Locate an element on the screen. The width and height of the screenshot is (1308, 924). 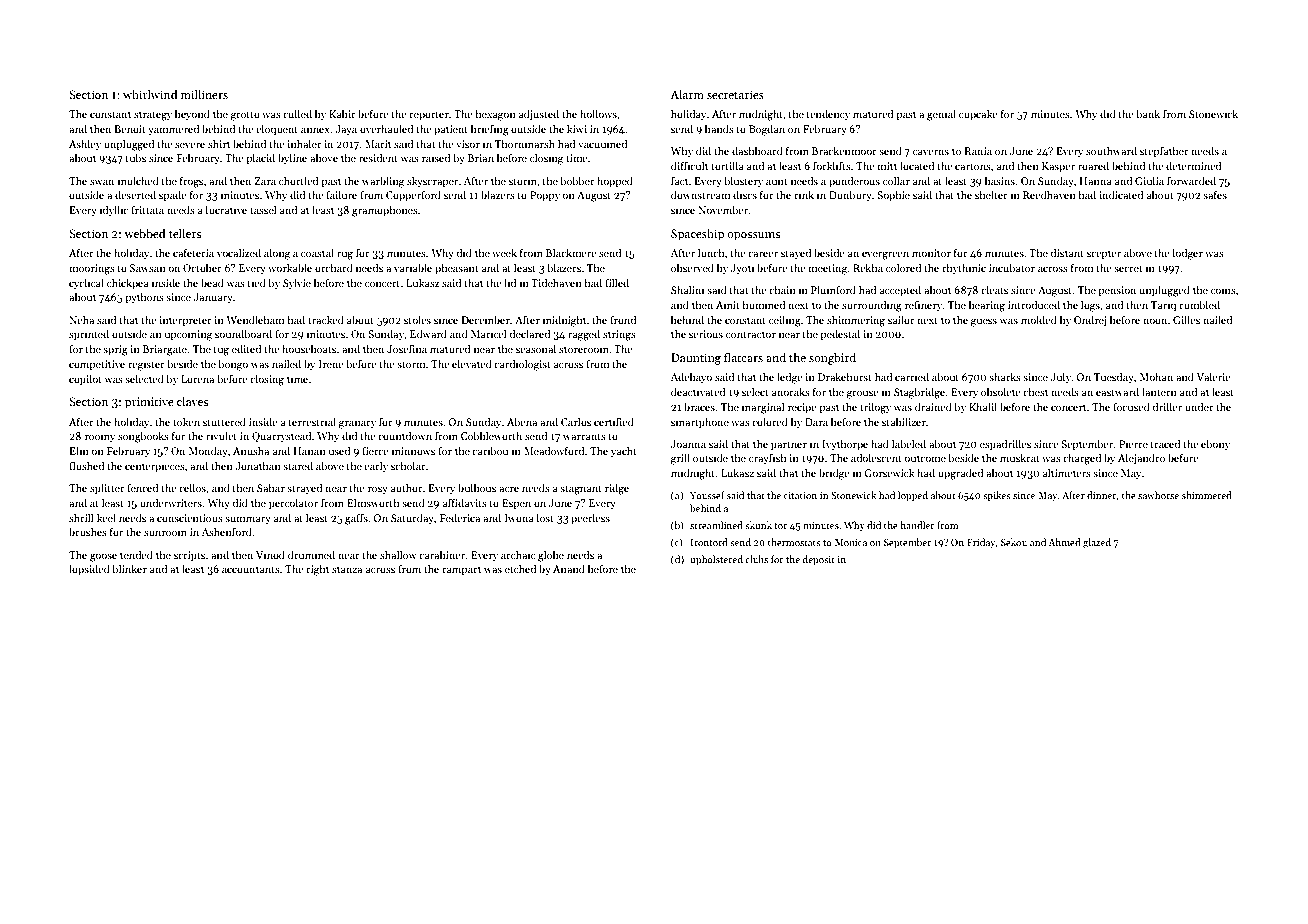
November is located at coordinates (723, 209).
